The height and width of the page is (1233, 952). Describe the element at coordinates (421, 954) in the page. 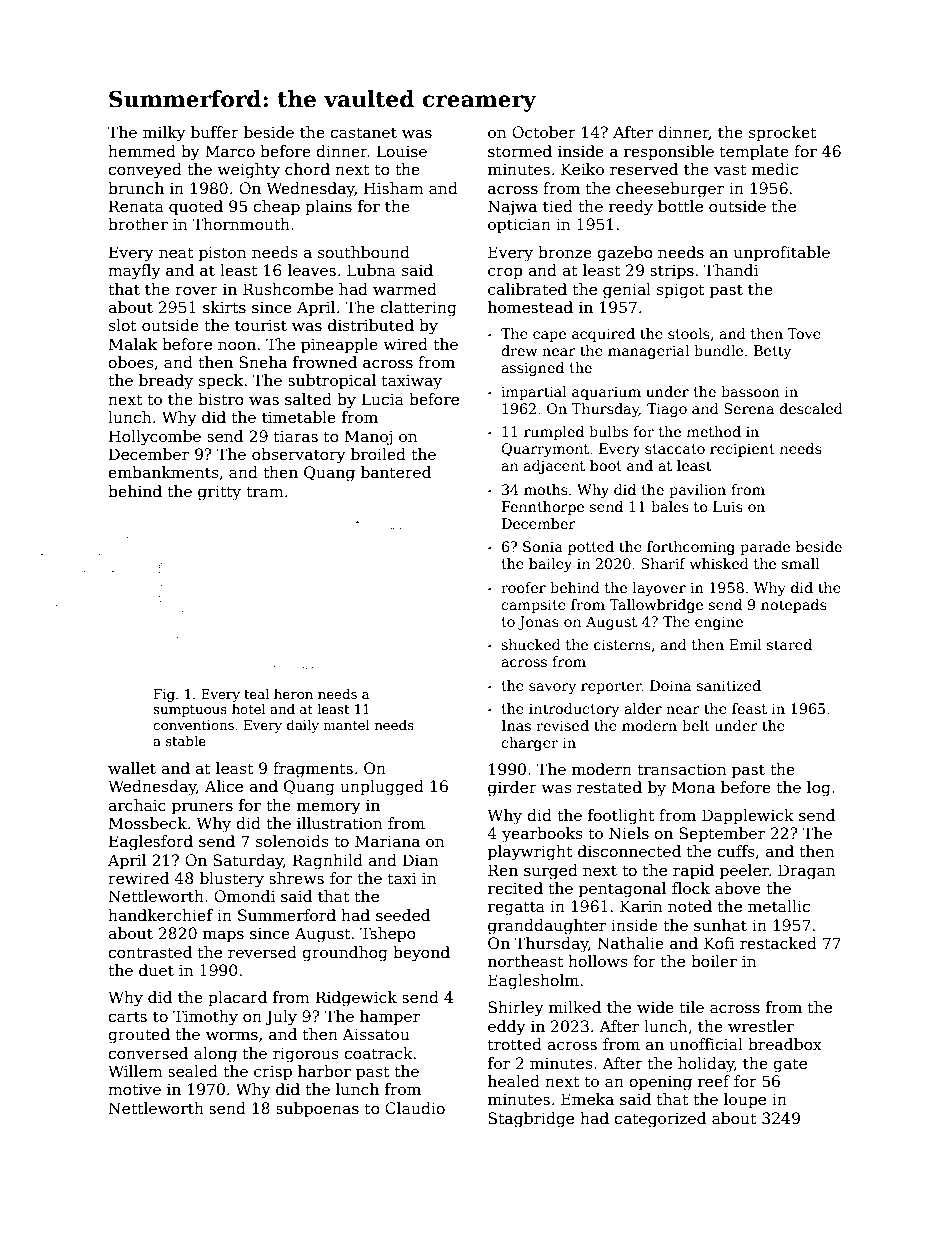

I see `beyond` at that location.
